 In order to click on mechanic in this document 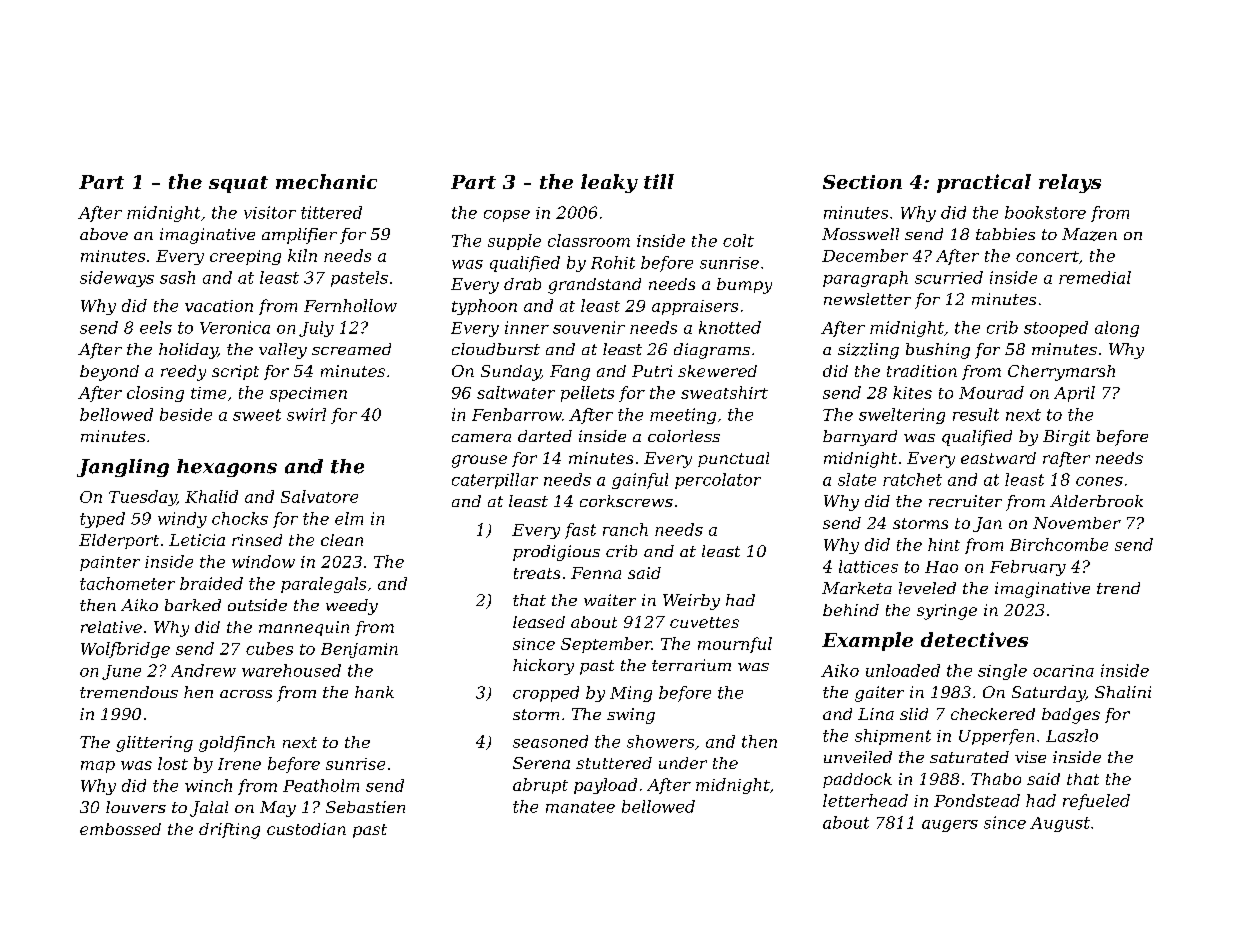, I will do `click(326, 181)`.
